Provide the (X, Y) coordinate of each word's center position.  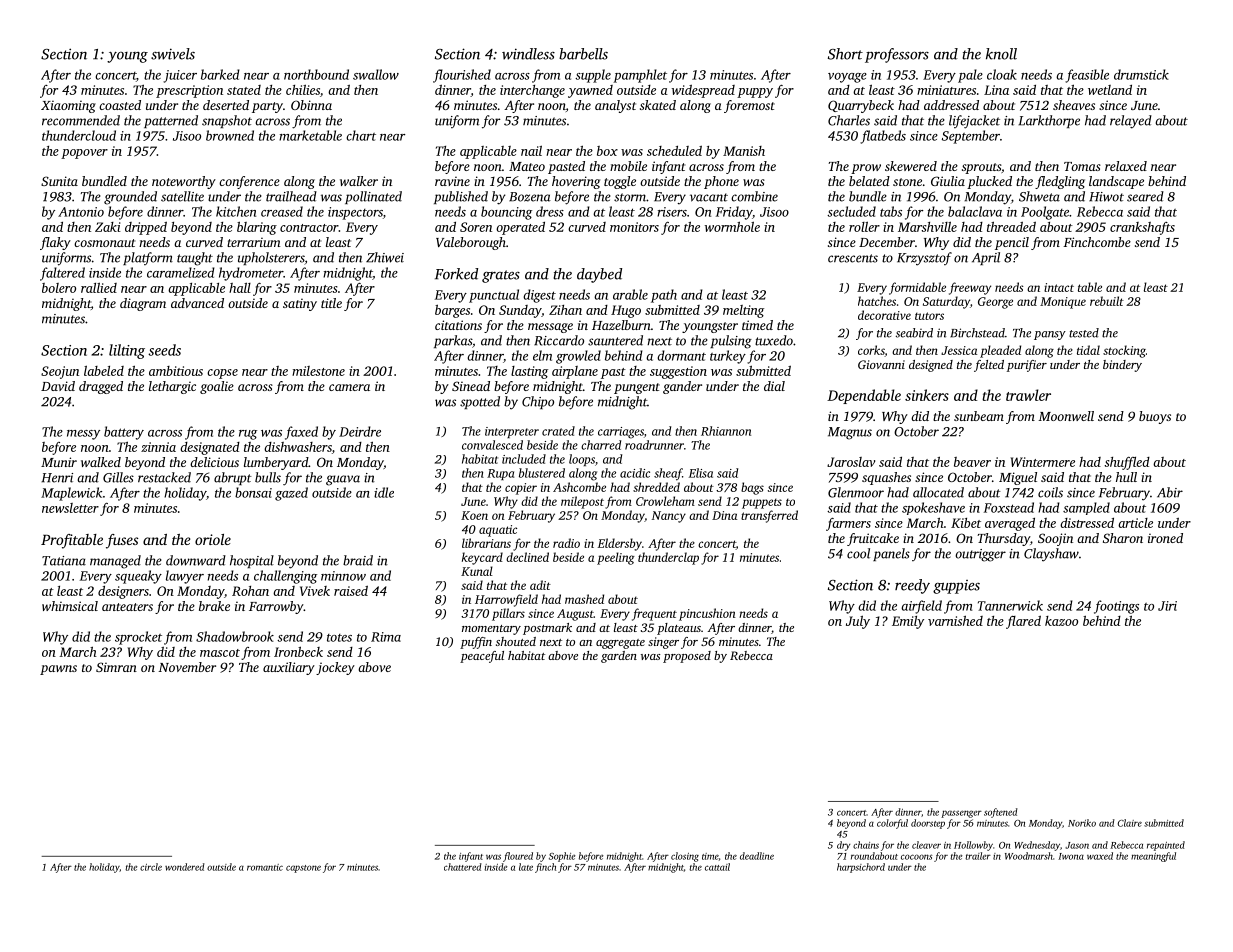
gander (682, 387)
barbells (583, 54)
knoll (1001, 54)
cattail (717, 867)
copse (222, 374)
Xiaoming (68, 106)
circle (151, 867)
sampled (1086, 508)
